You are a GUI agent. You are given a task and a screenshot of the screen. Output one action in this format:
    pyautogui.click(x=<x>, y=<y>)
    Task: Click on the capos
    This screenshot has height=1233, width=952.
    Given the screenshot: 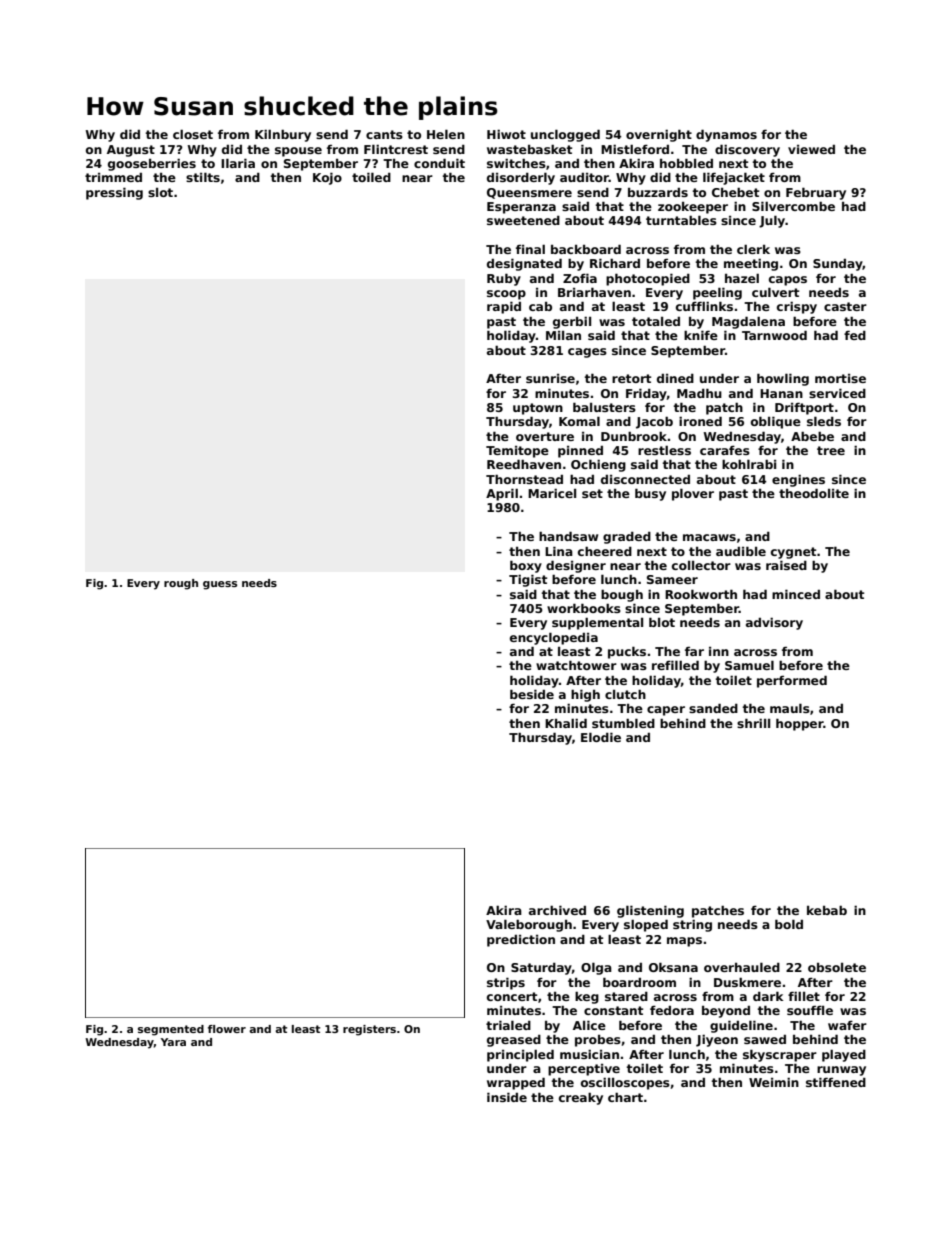 What is the action you would take?
    pyautogui.click(x=788, y=281)
